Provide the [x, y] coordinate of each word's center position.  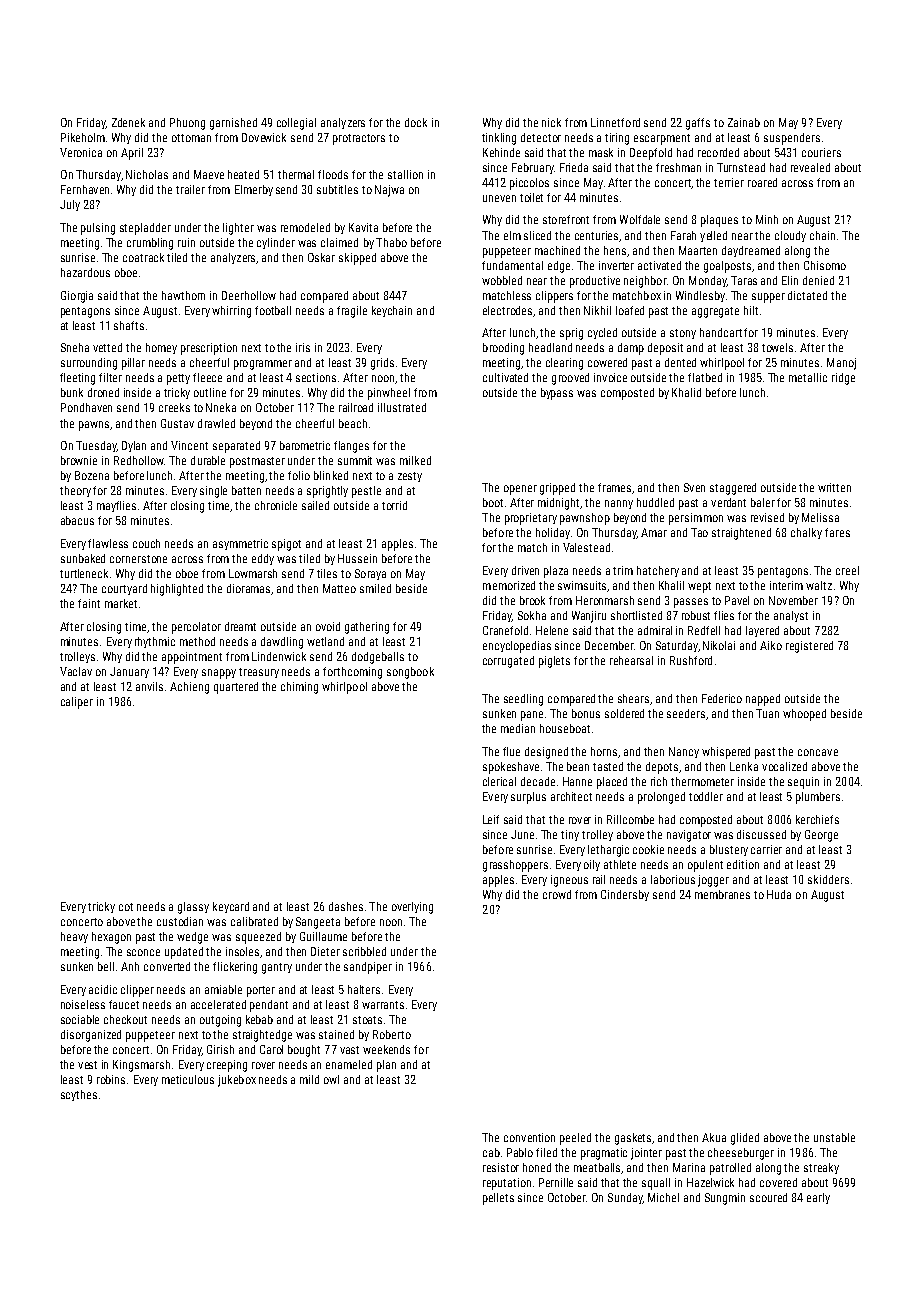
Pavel [737, 600]
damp [631, 349]
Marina [689, 1167]
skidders [828, 879]
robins [111, 1079]
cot [126, 907]
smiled [375, 588]
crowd [557, 894]
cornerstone [138, 559]
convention [529, 1137]
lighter [238, 229]
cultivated [505, 377]
